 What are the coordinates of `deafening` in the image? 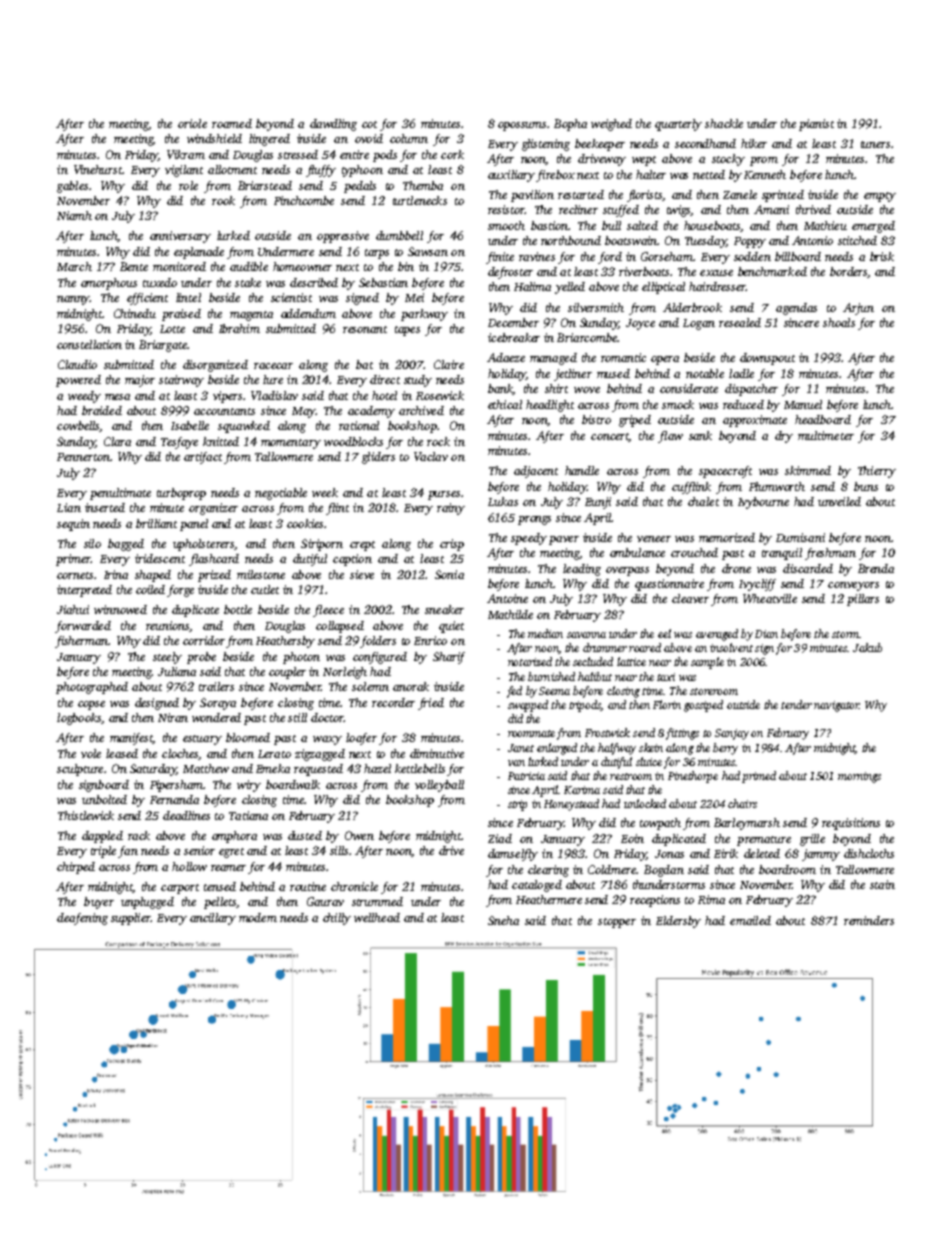 It's located at (82, 919).
